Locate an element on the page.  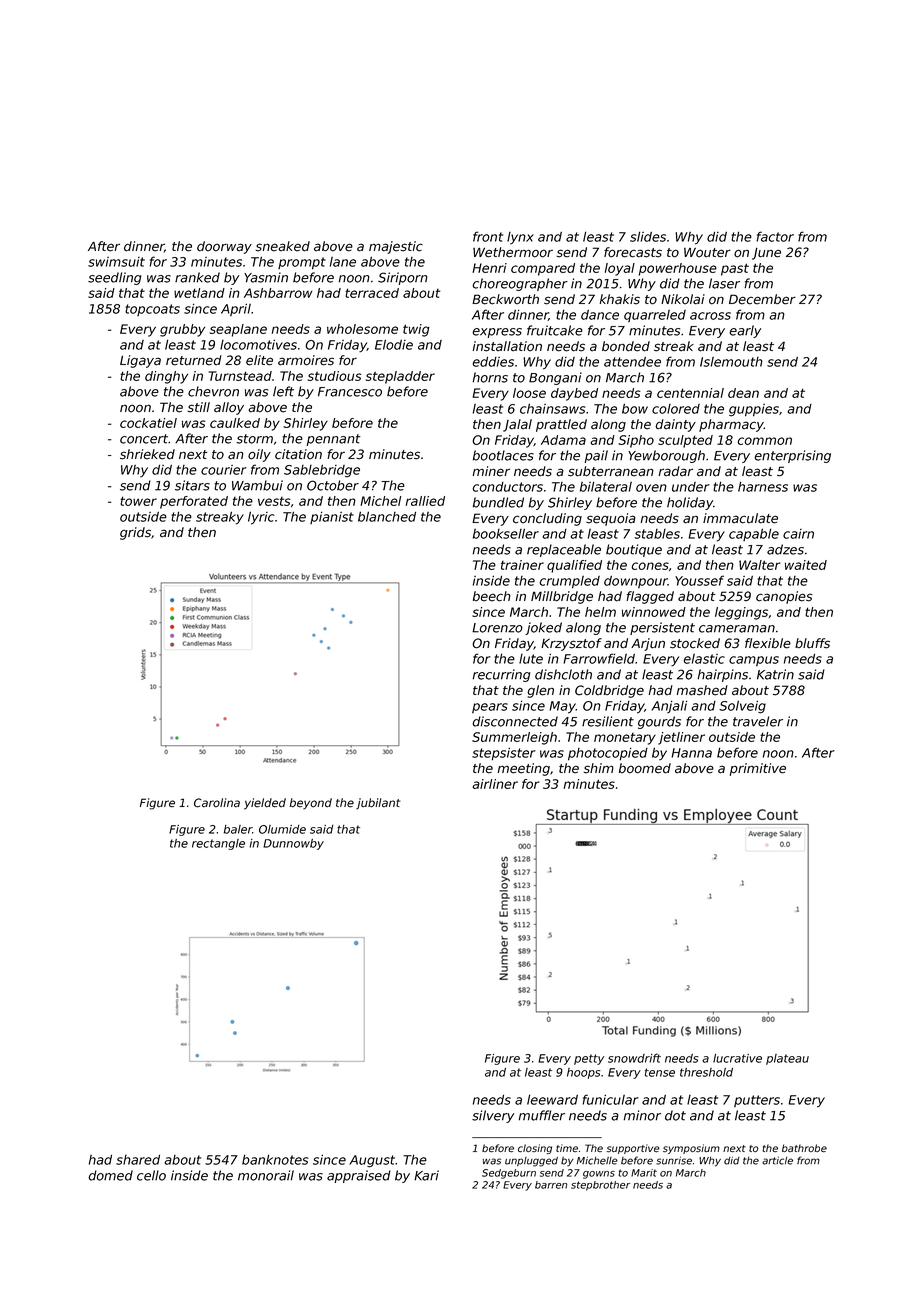
Dunnowby is located at coordinates (293, 844).
